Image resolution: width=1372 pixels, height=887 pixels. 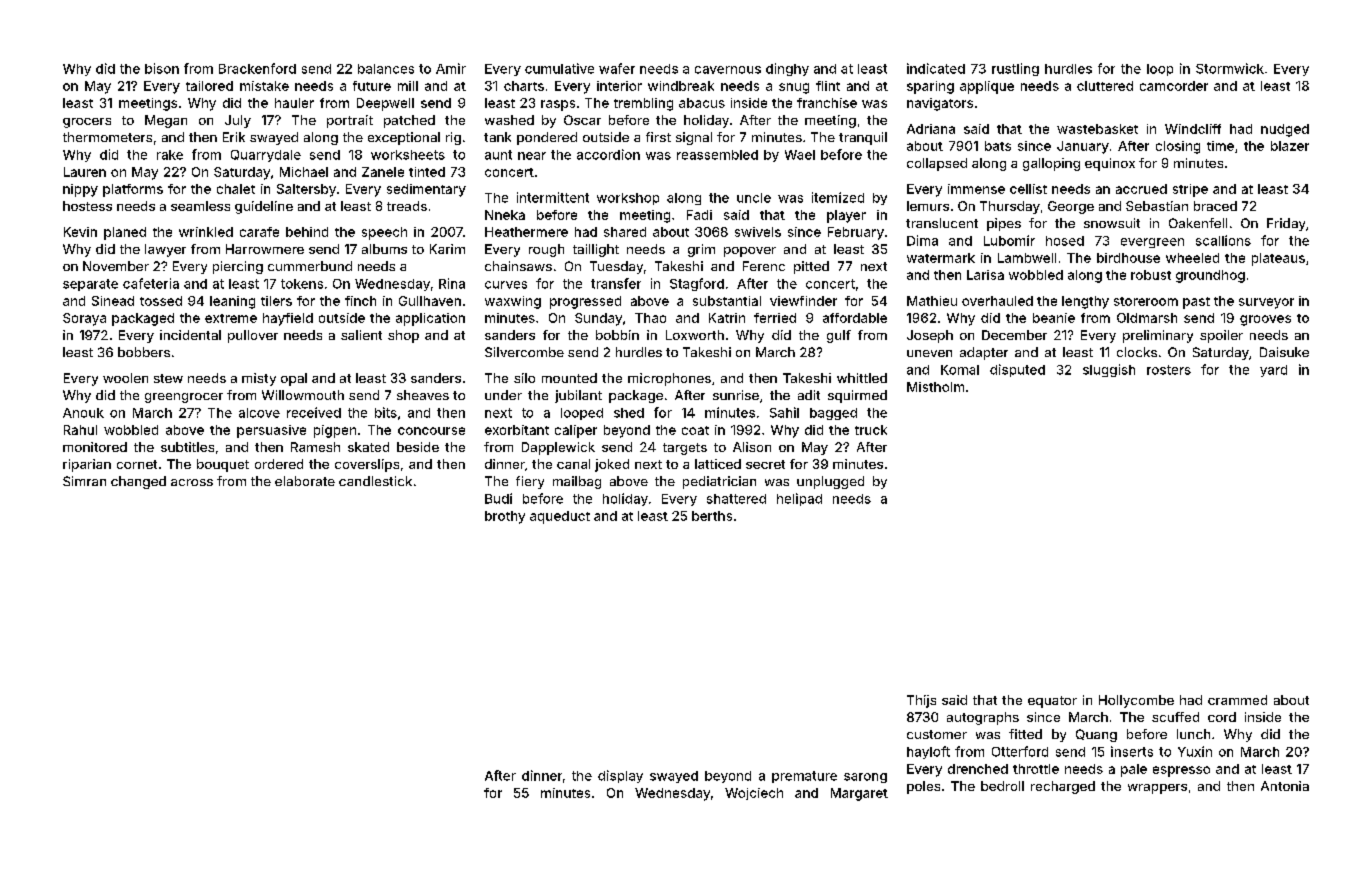 What do you see at coordinates (871, 430) in the screenshot?
I see `truck` at bounding box center [871, 430].
